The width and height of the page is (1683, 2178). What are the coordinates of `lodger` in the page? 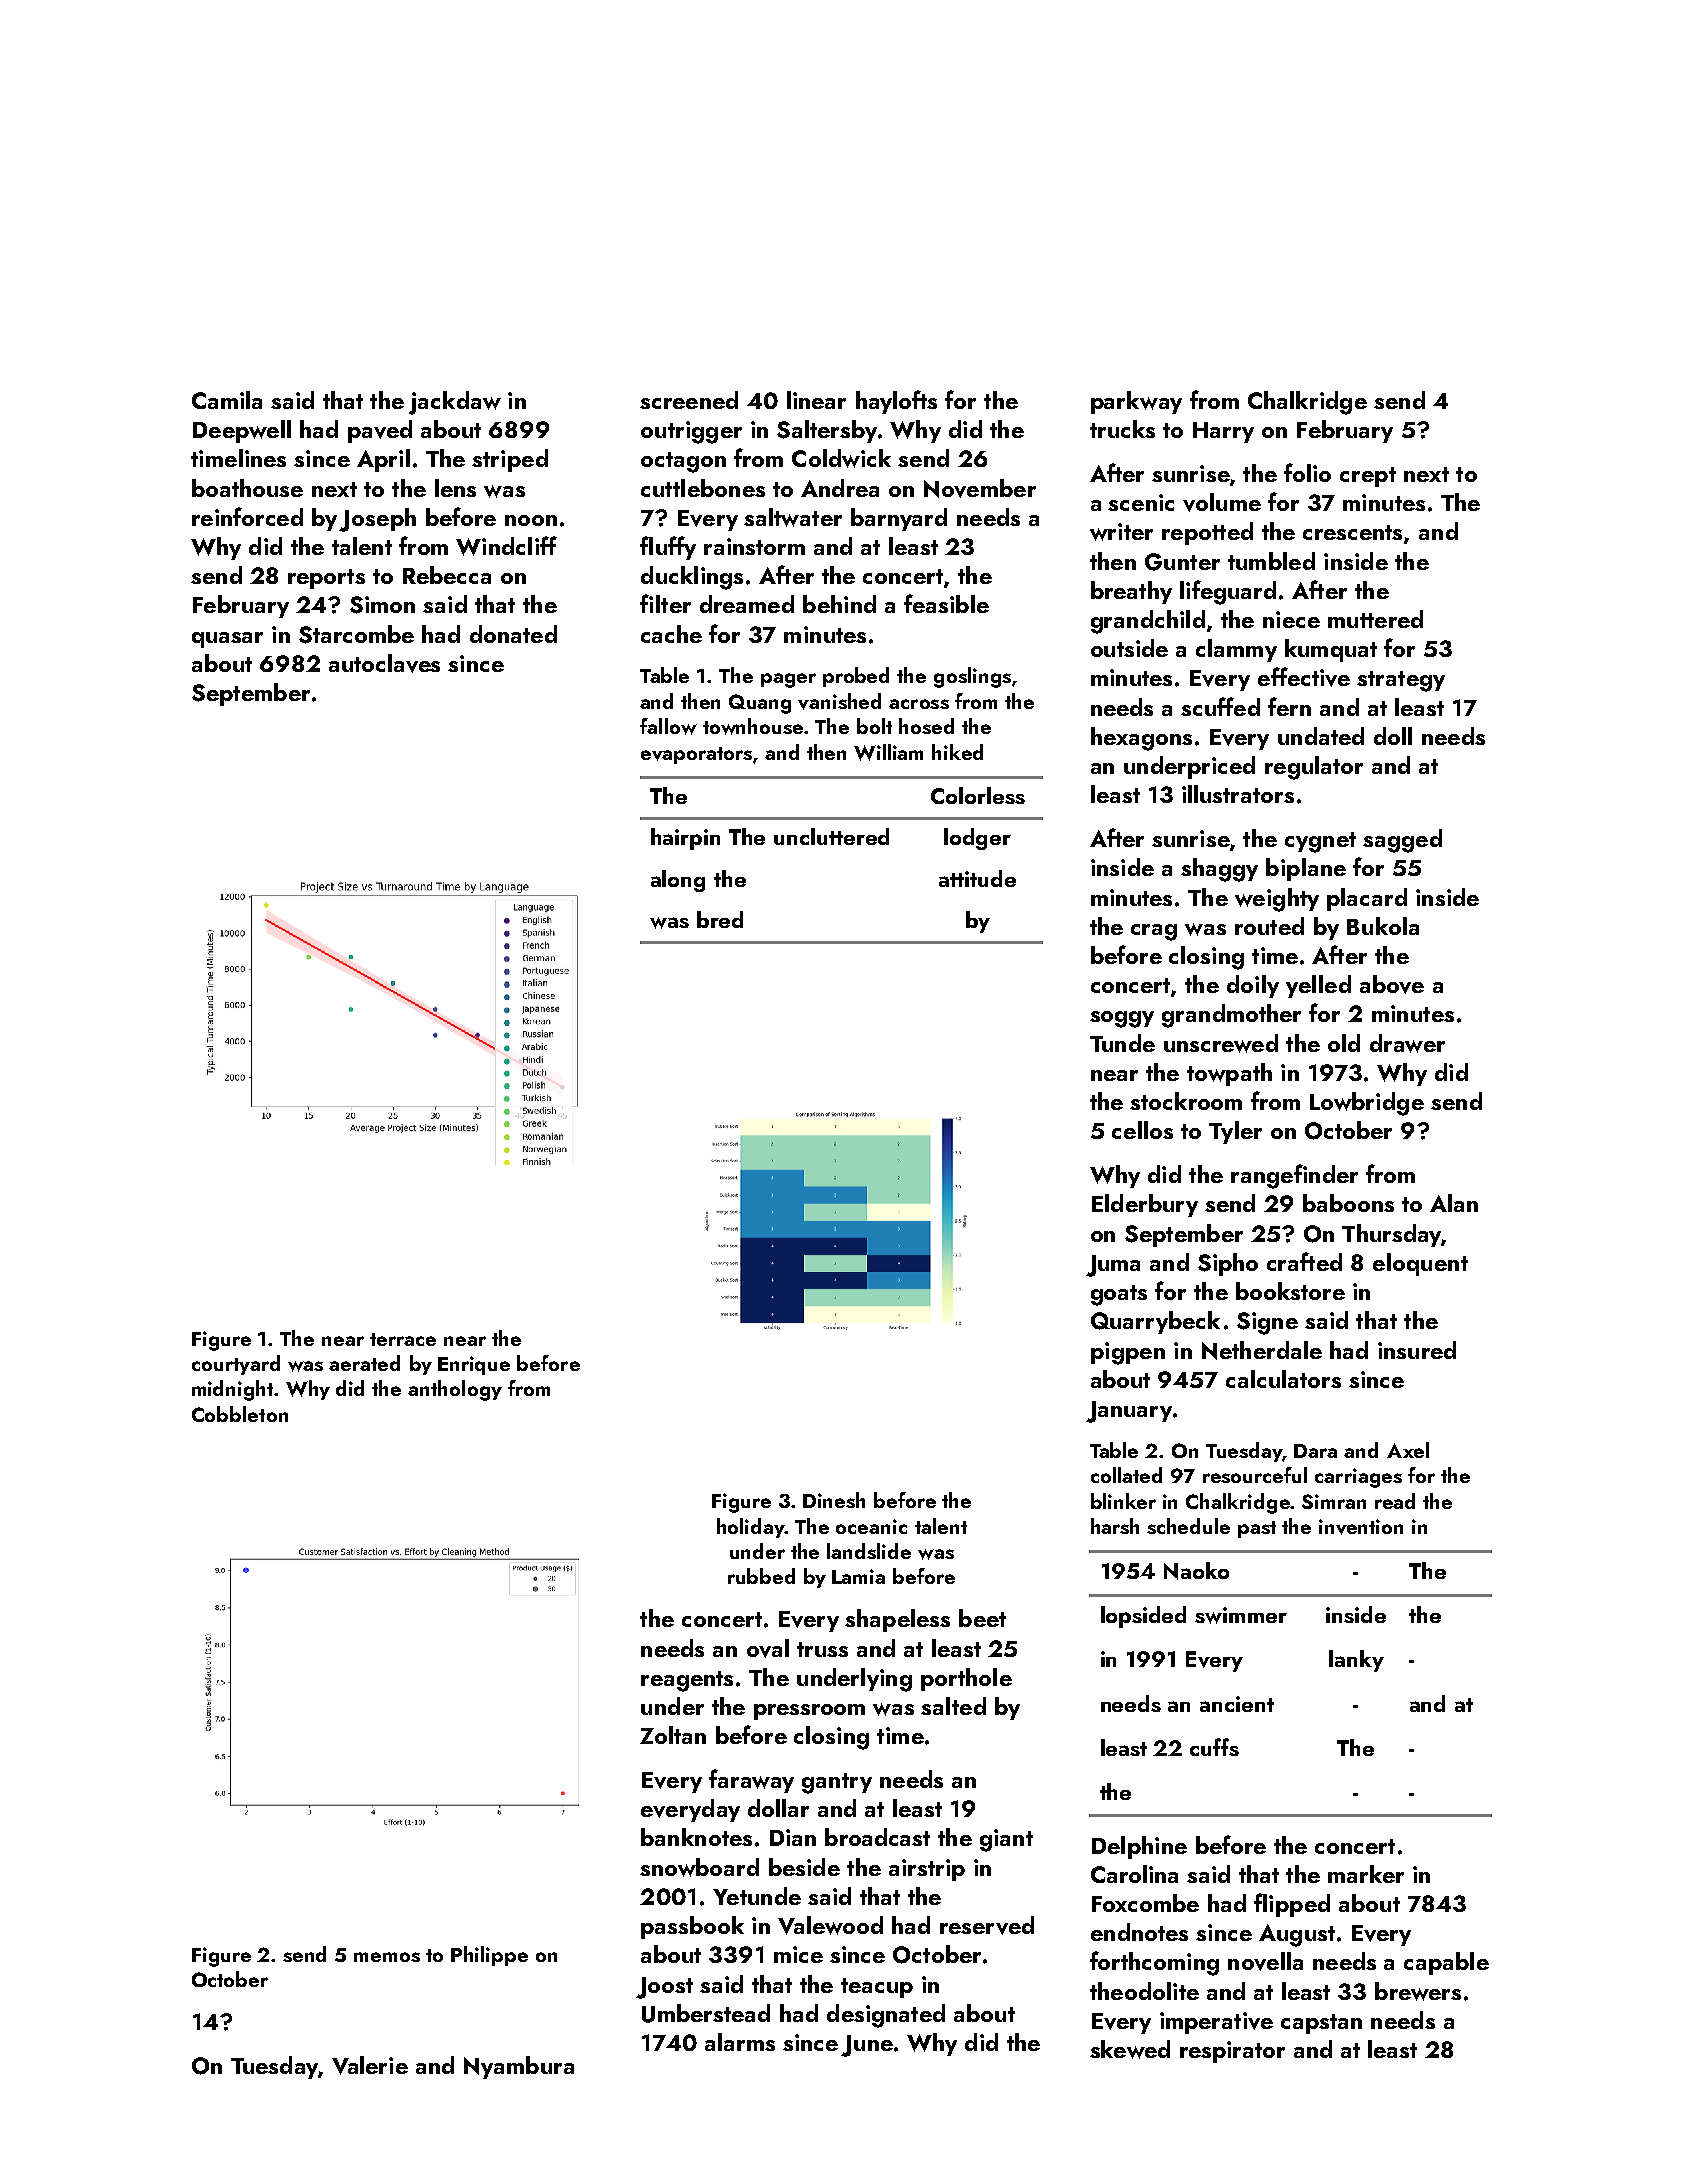 It's located at (977, 839).
